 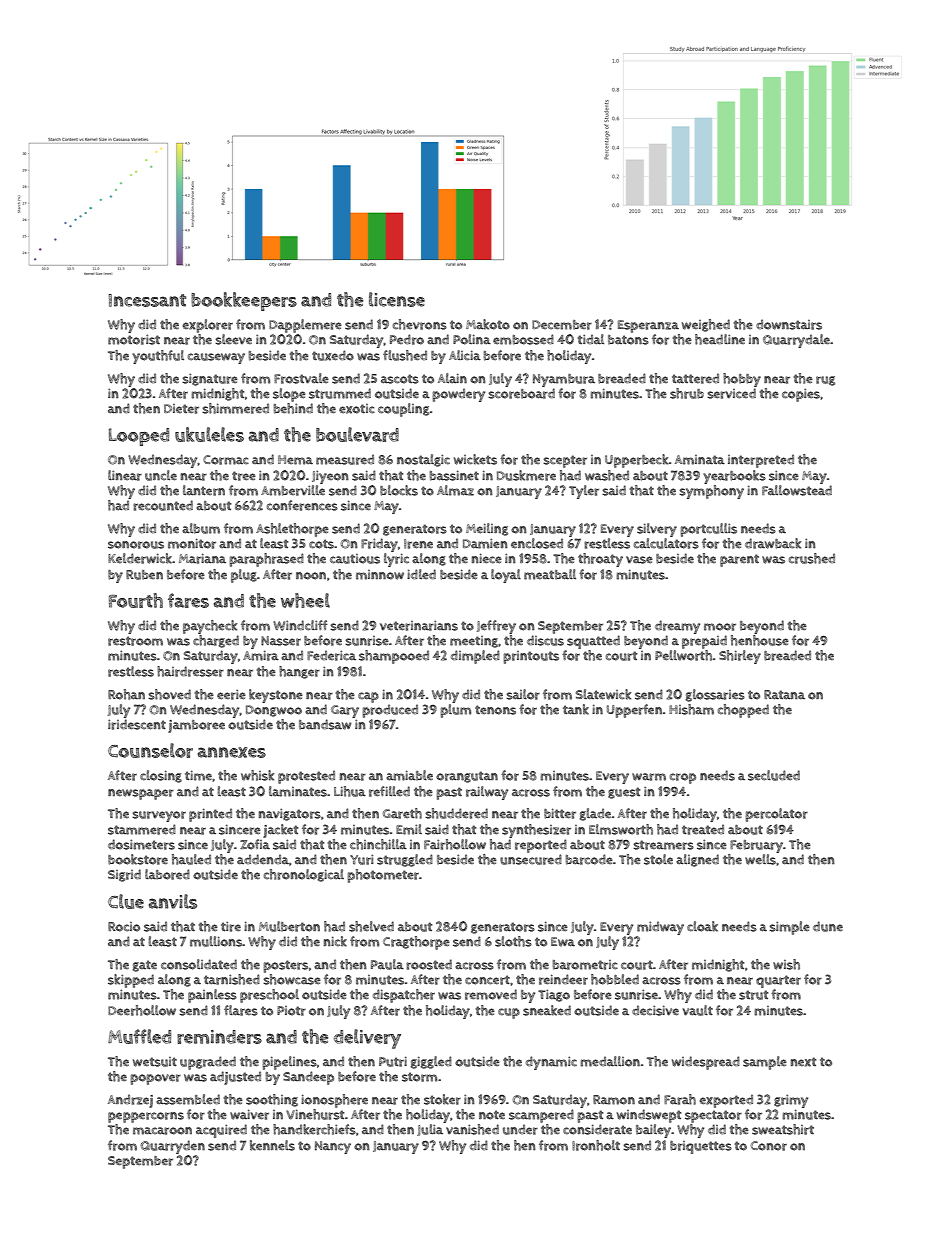 I want to click on bitter, so click(x=560, y=813).
